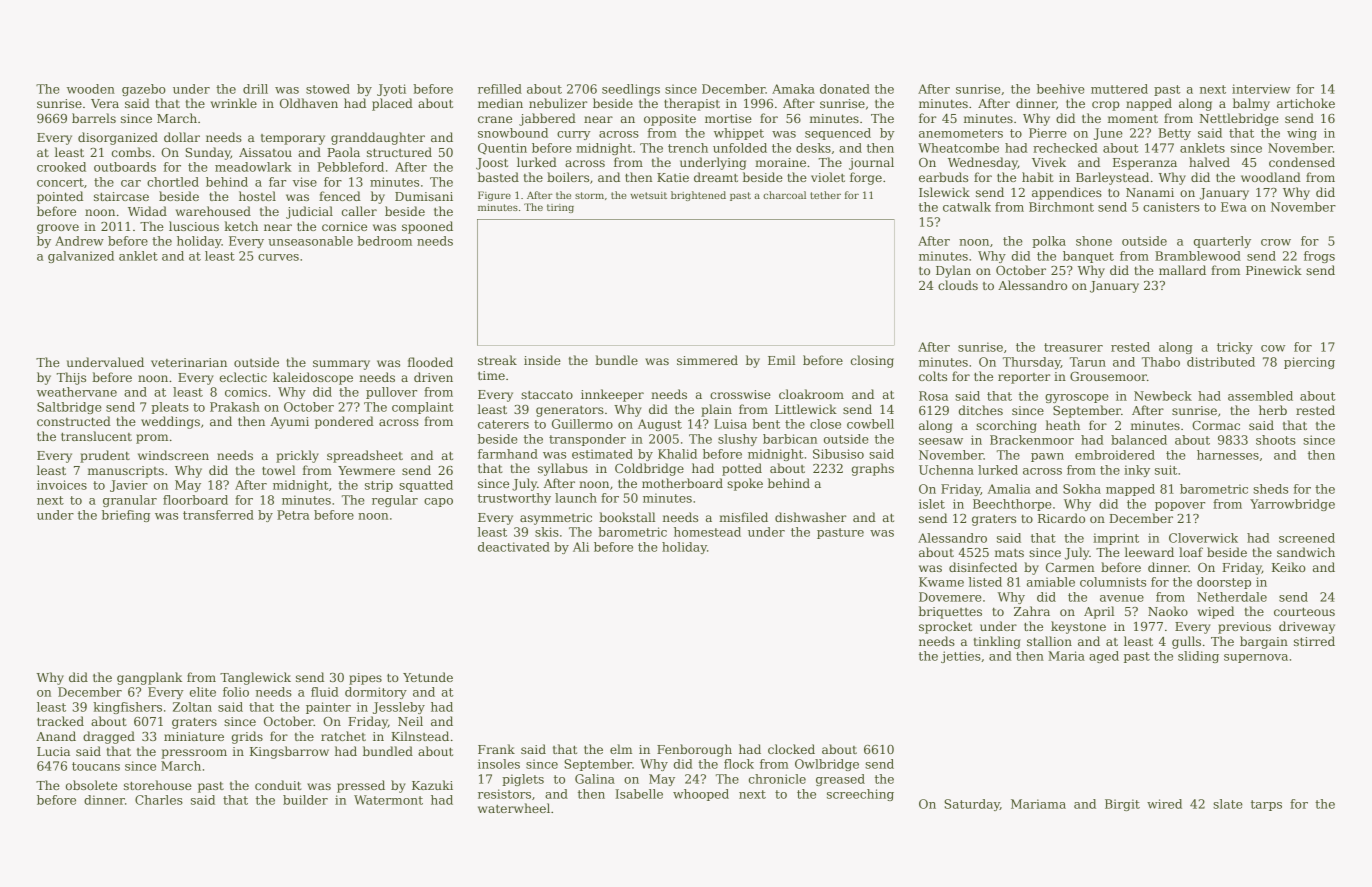 Image resolution: width=1372 pixels, height=887 pixels. Describe the element at coordinates (309, 212) in the document. I see `judicial` at that location.
